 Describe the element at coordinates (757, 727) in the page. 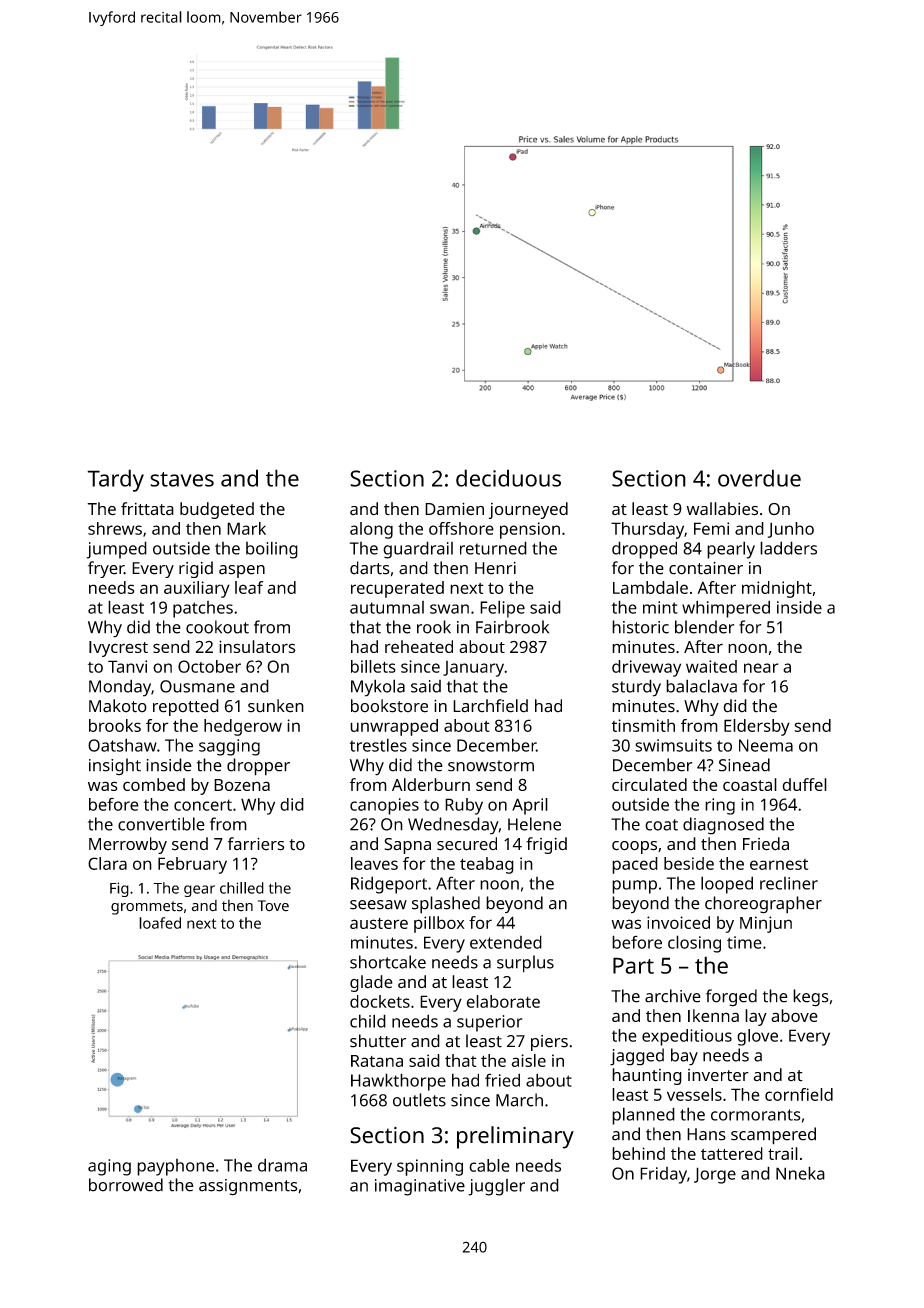

I see `Eldersby` at that location.
